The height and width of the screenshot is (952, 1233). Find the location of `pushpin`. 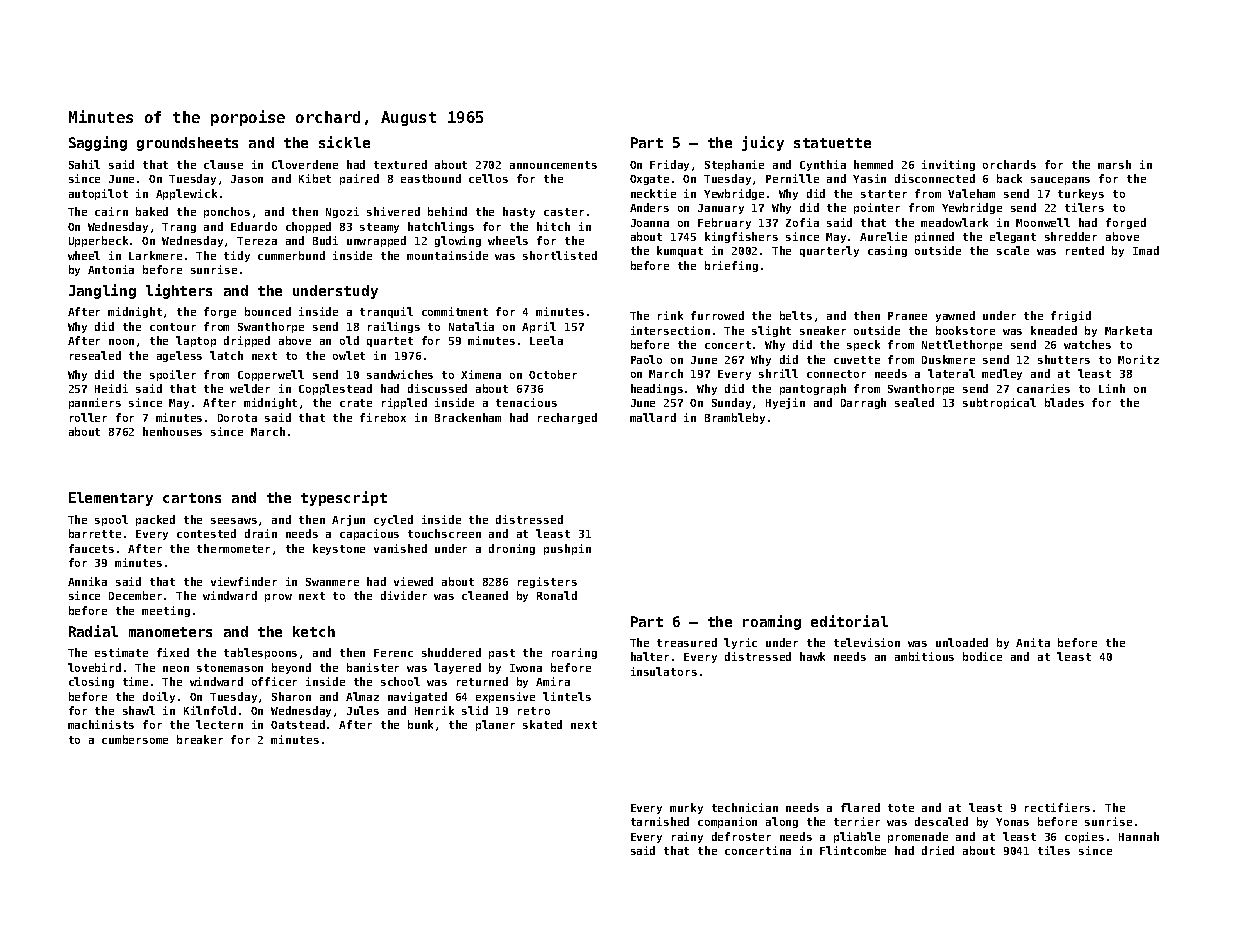

pushpin is located at coordinates (567, 549).
